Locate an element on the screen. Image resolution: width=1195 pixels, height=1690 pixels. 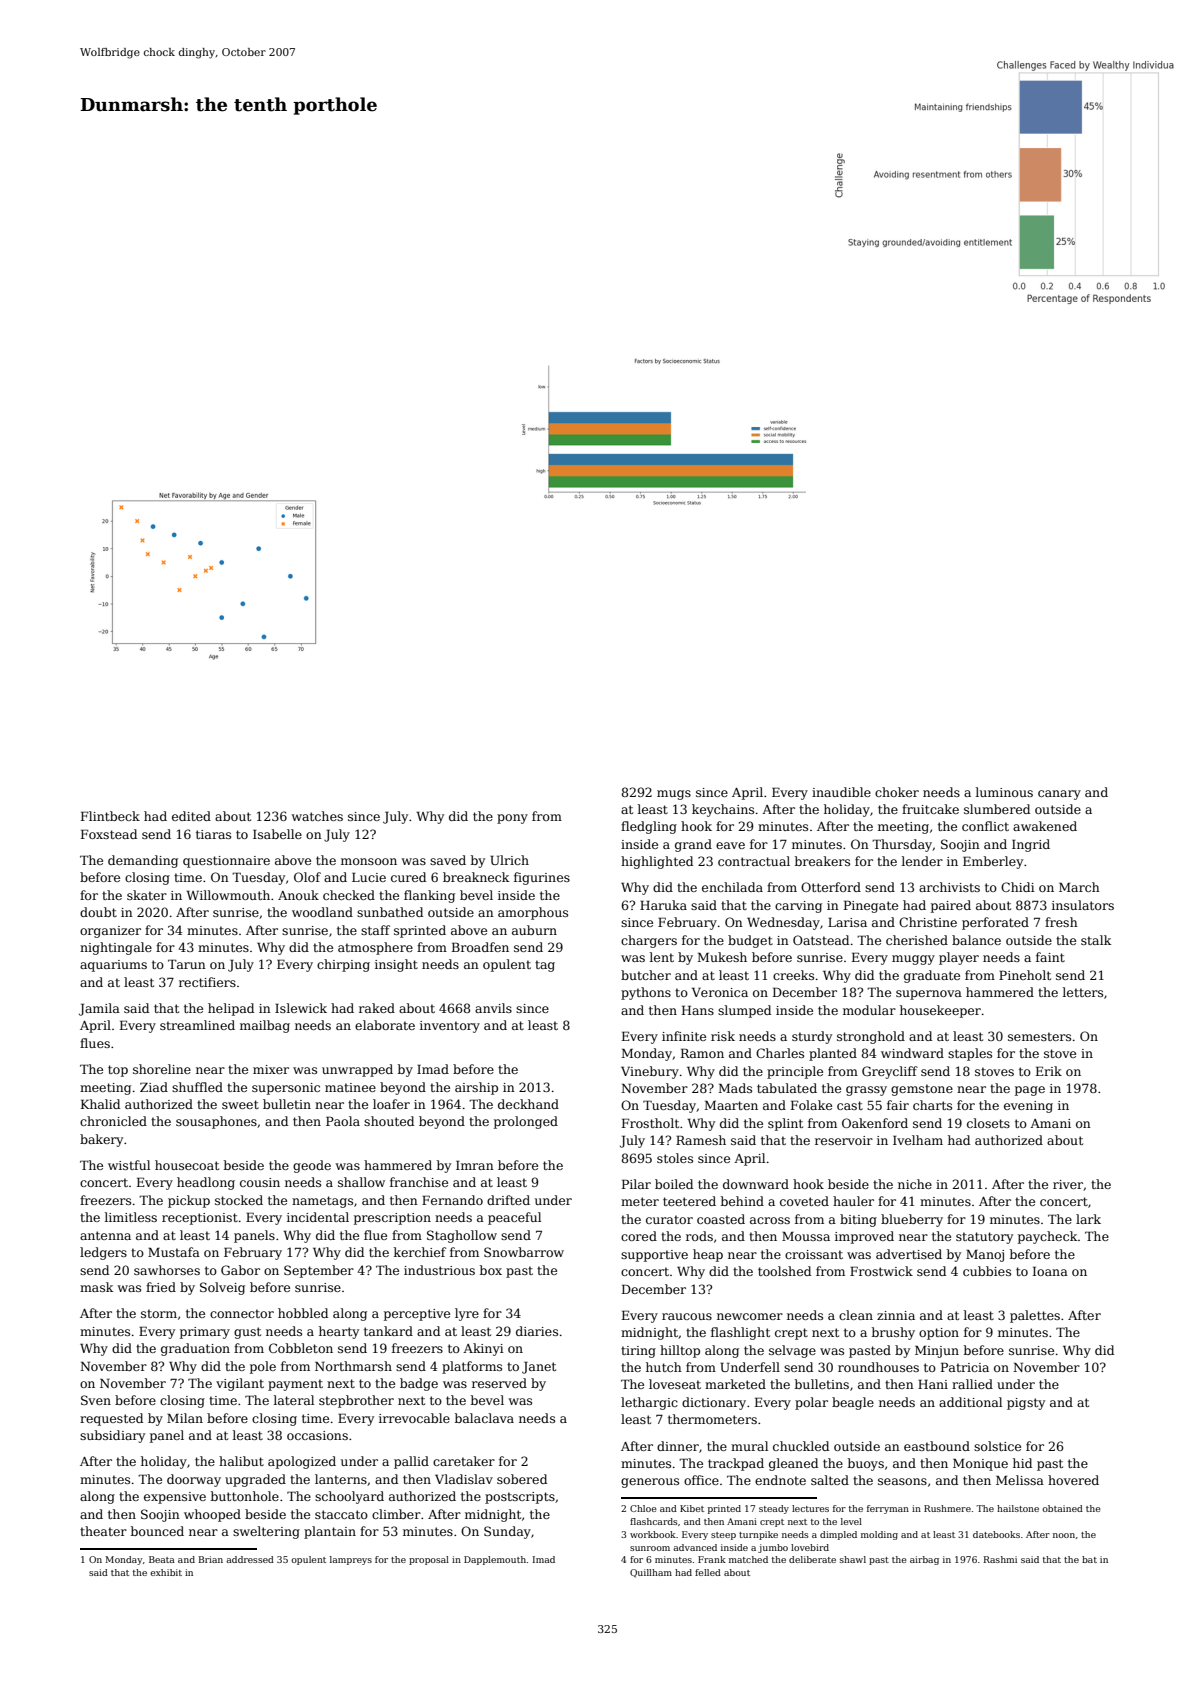
closets is located at coordinates (988, 1123).
